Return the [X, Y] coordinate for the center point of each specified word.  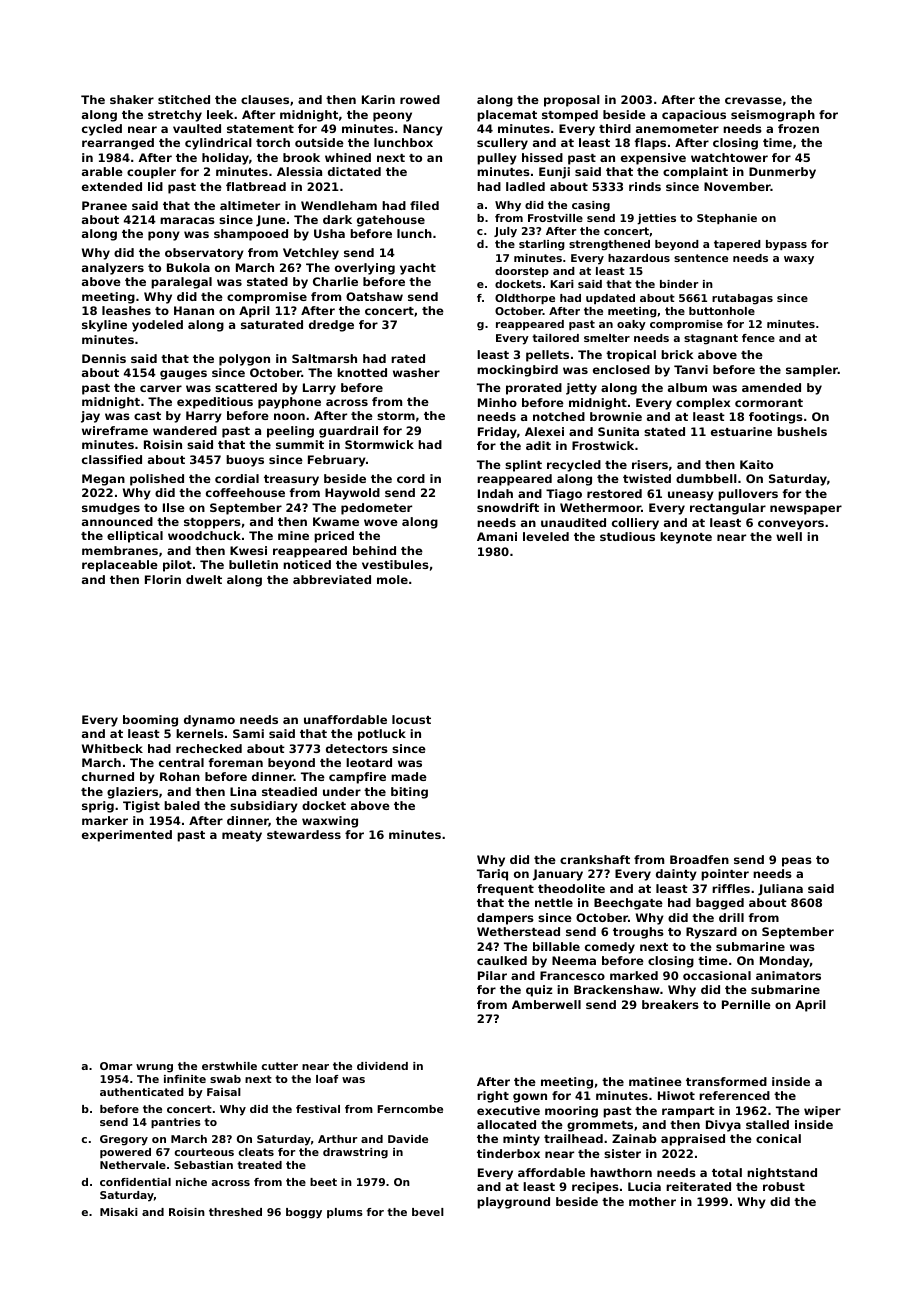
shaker [132, 99]
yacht [418, 269]
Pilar [492, 975]
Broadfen [699, 859]
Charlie [335, 281]
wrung [154, 1068]
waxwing [330, 822]
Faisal [224, 1092]
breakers [670, 1004]
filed [424, 205]
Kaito [756, 464]
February [337, 461]
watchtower [729, 157]
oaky [631, 325]
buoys [245, 461]
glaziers [132, 793]
